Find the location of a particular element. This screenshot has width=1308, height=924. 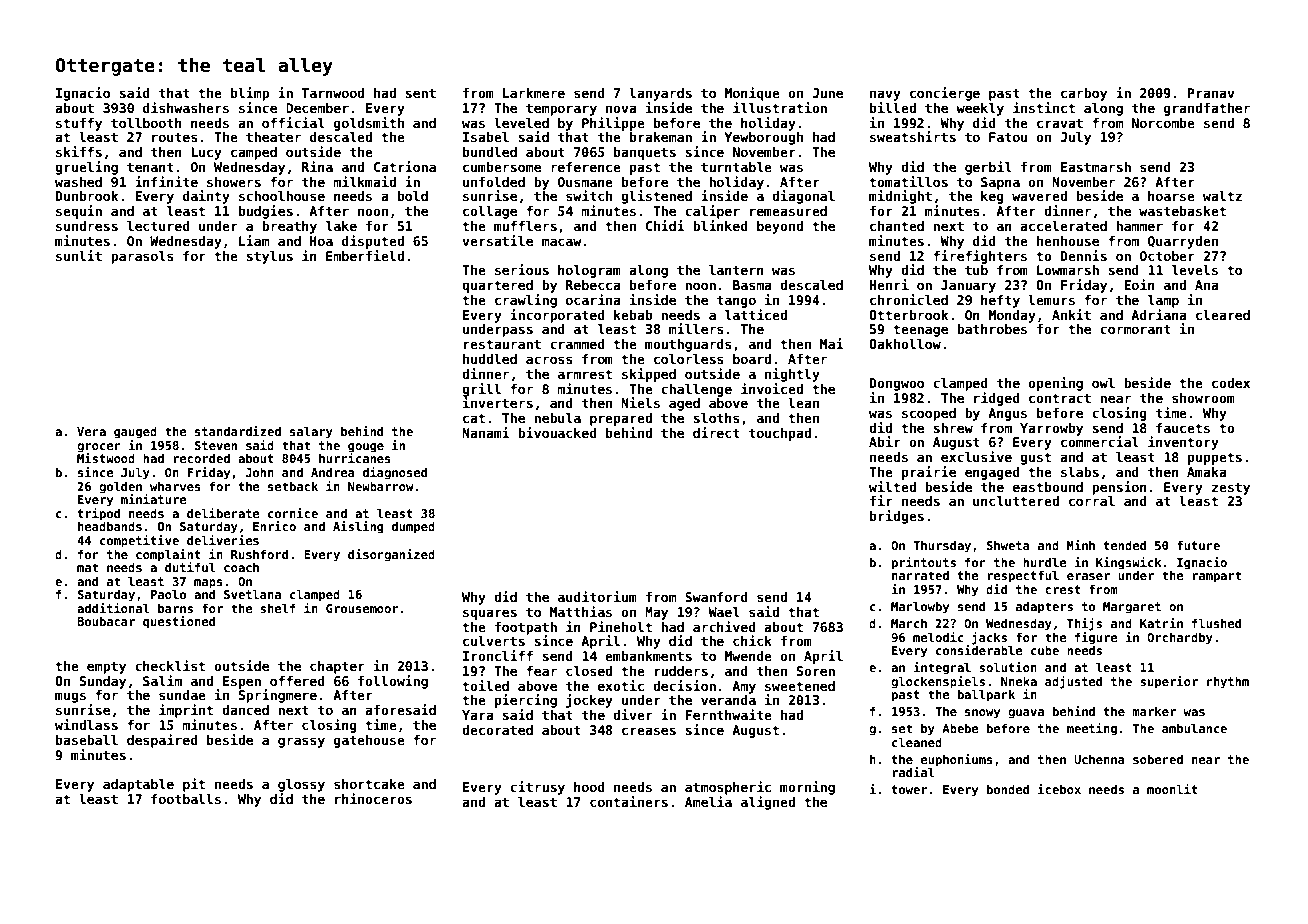

hefty is located at coordinates (1000, 301).
